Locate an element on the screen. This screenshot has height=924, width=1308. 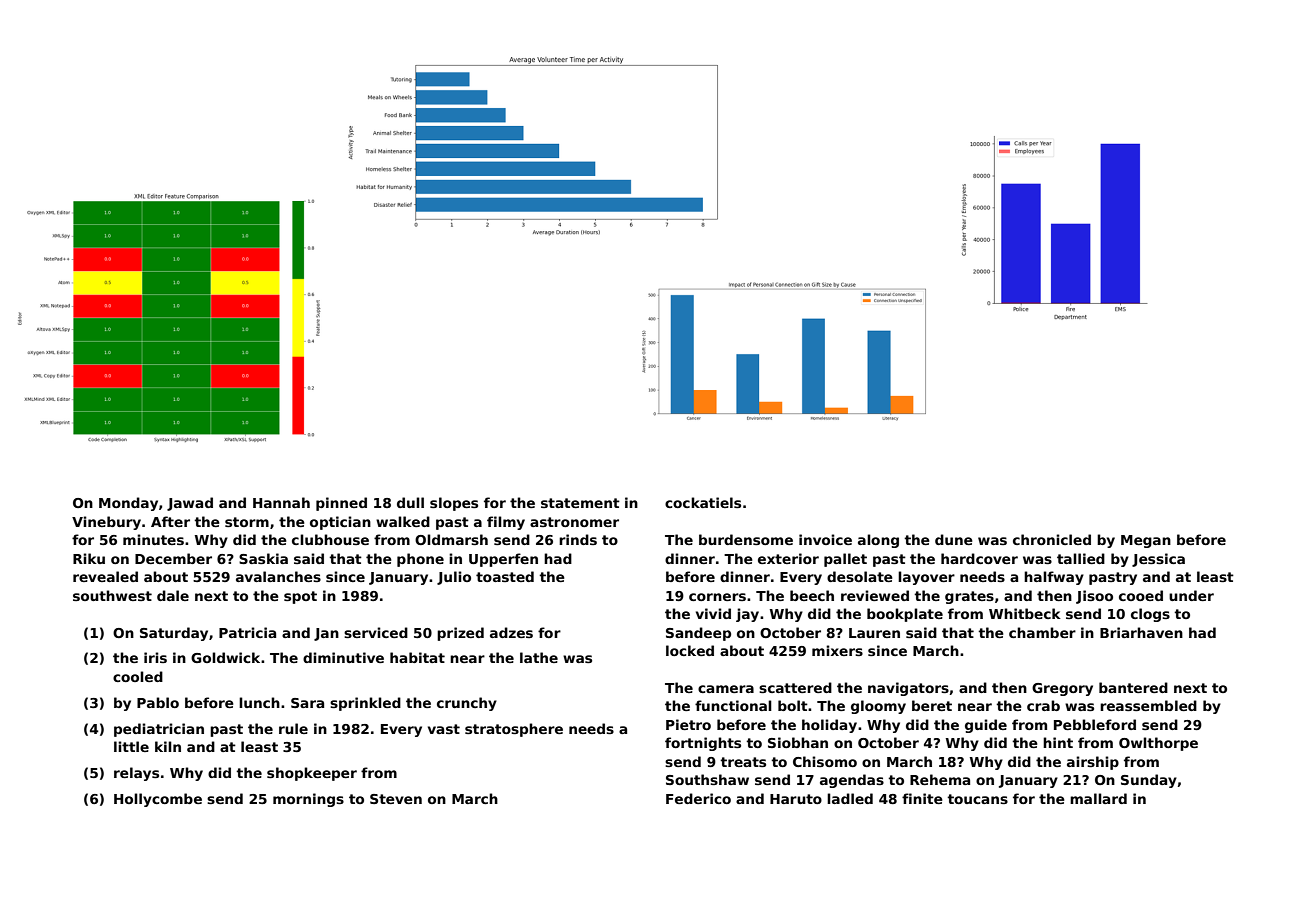
Hollycombe is located at coordinates (158, 800).
